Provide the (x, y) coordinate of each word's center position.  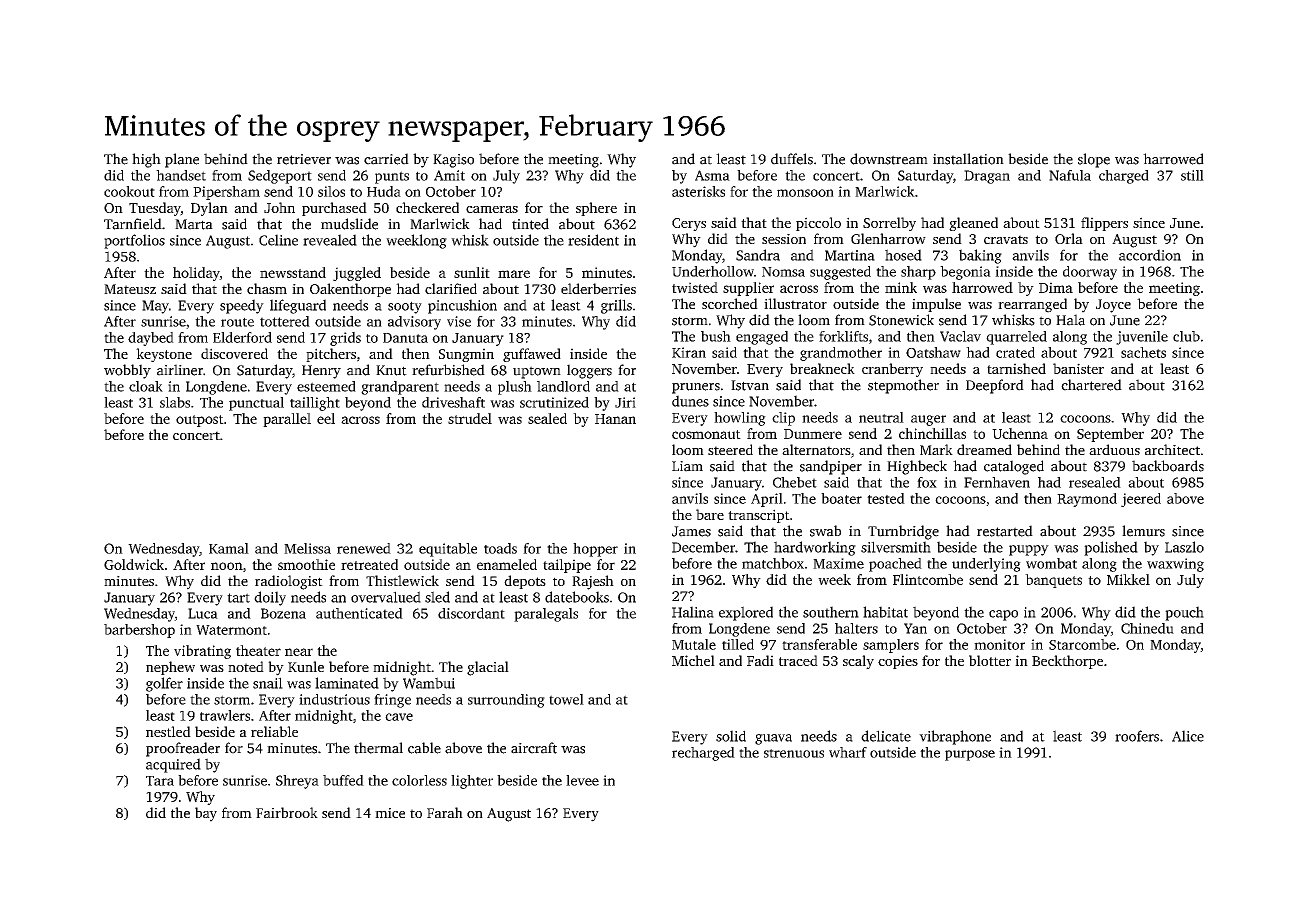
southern (831, 612)
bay (206, 814)
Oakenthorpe (350, 290)
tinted (530, 224)
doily (270, 598)
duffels (792, 159)
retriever (304, 159)
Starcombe (1082, 644)
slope (1094, 160)
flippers (1104, 224)
